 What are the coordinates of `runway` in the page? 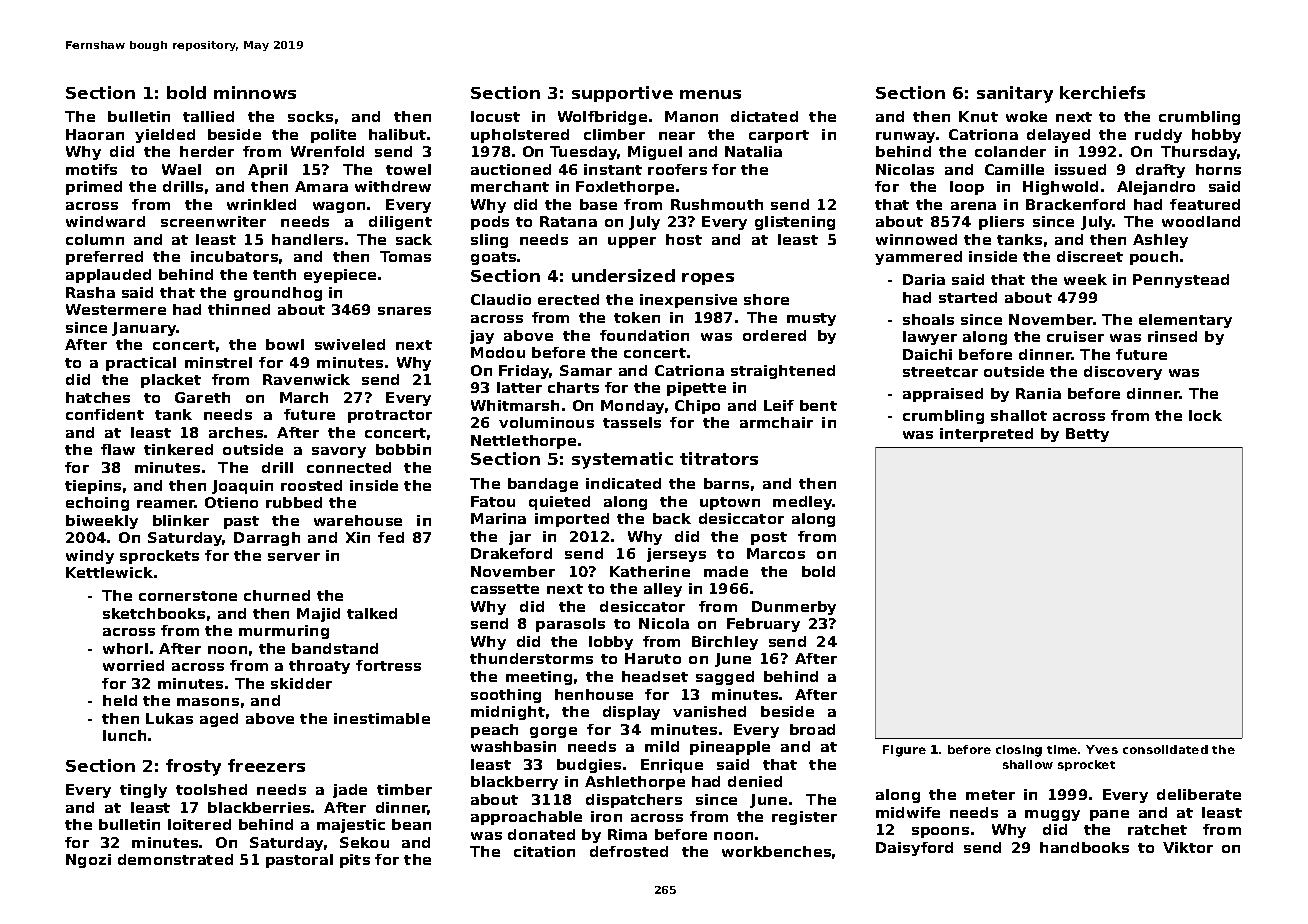 It's located at (905, 137).
